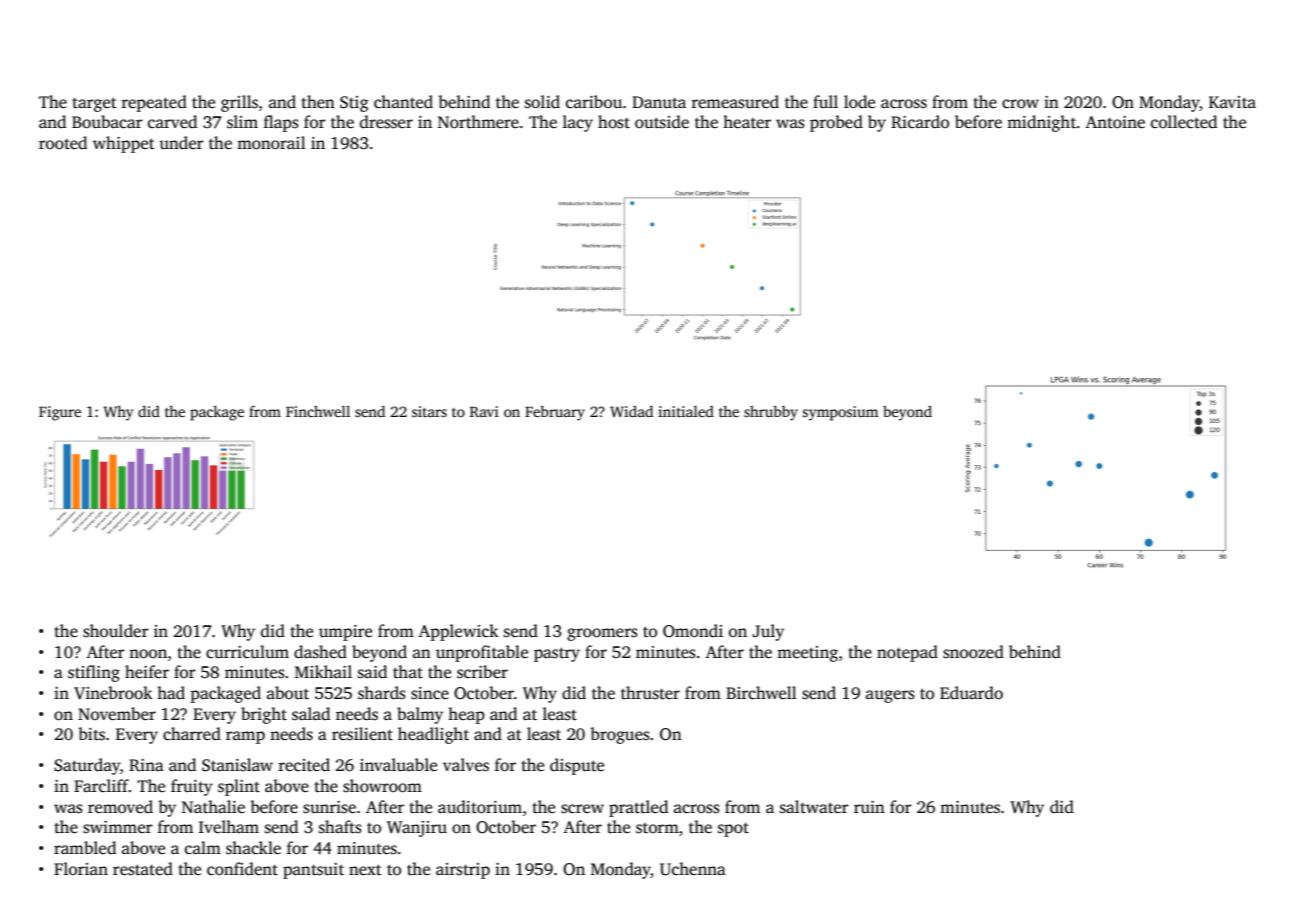 This document has width=1308, height=924. What do you see at coordinates (91, 734) in the document?
I see `bits` at bounding box center [91, 734].
